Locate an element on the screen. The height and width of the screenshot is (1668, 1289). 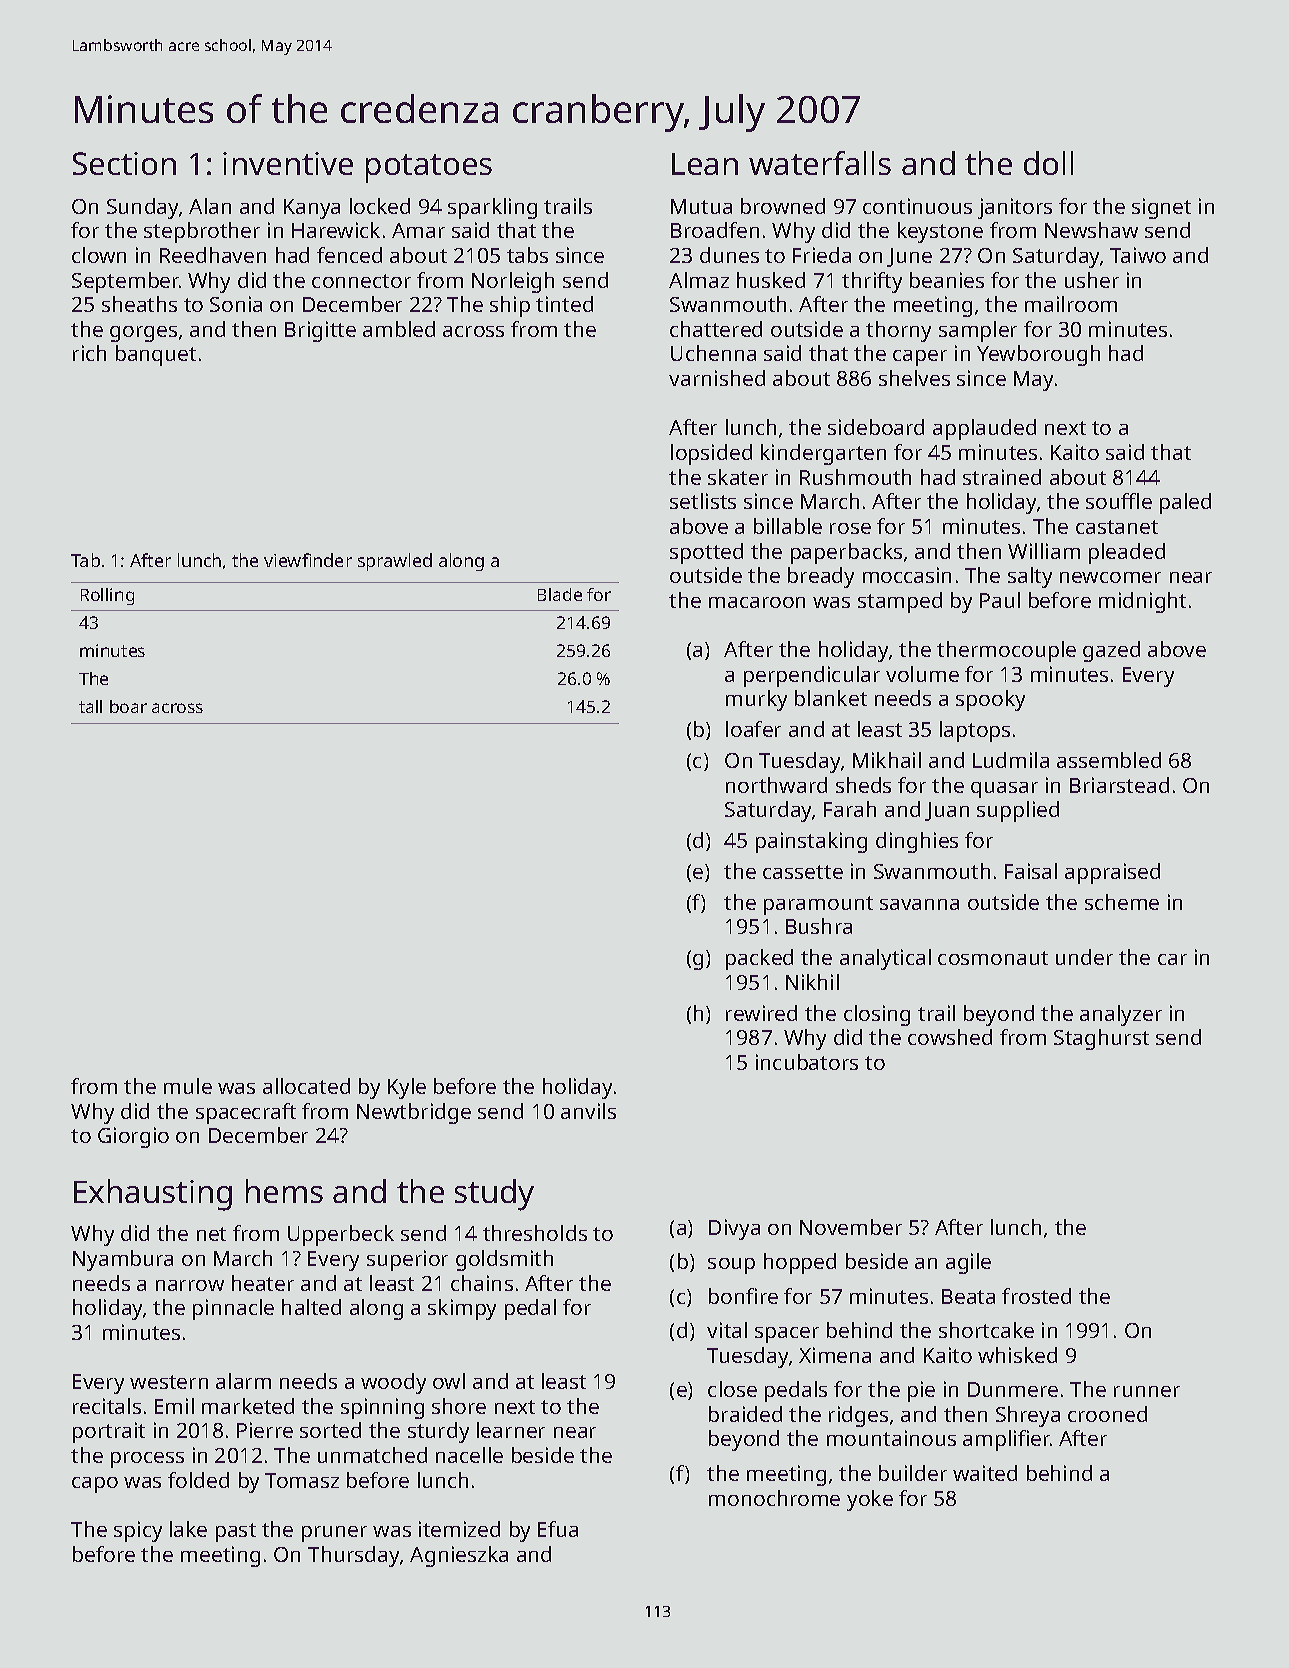
macaroon is located at coordinates (757, 602).
